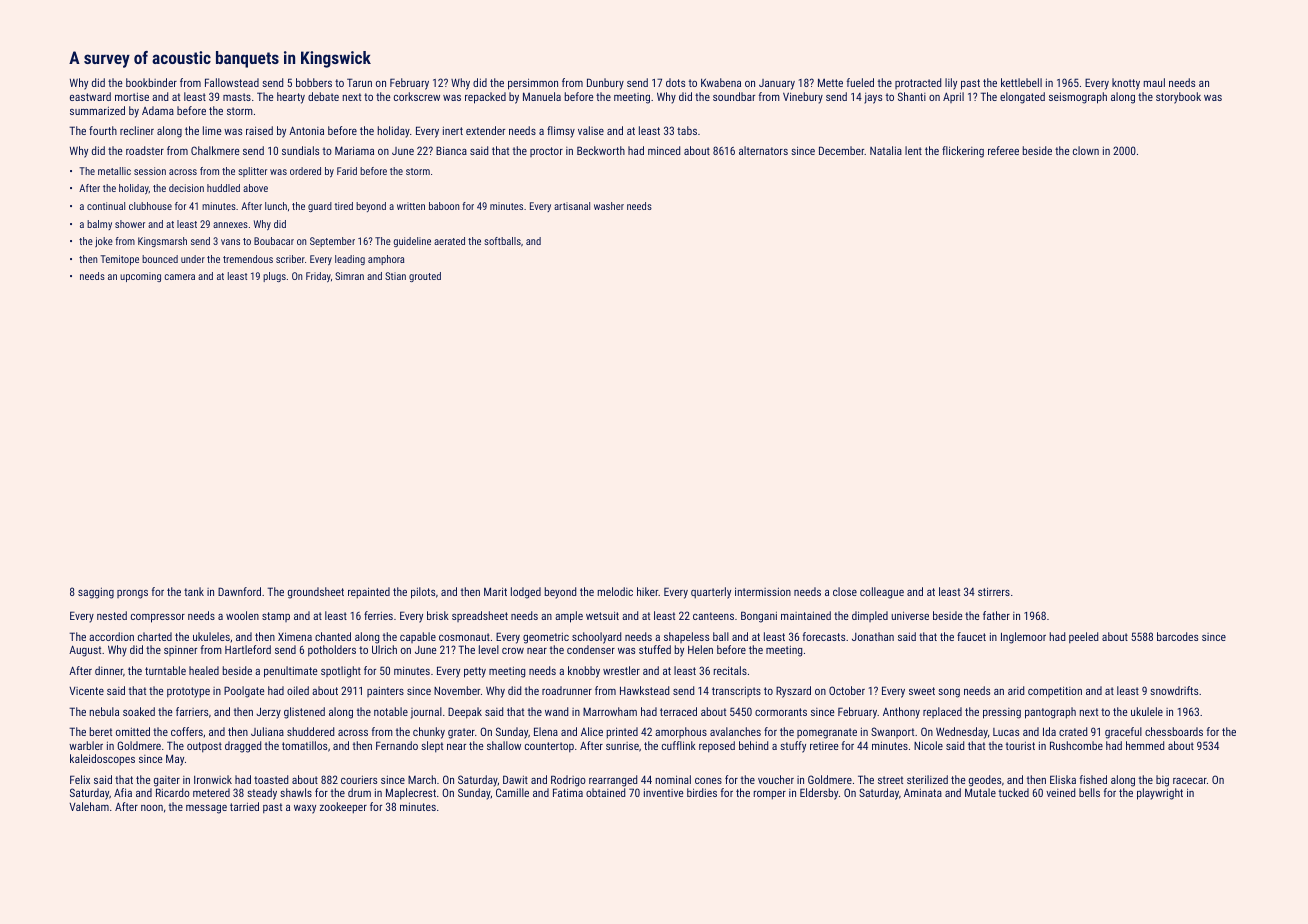  Describe the element at coordinates (103, 130) in the screenshot. I see `fourth` at that location.
